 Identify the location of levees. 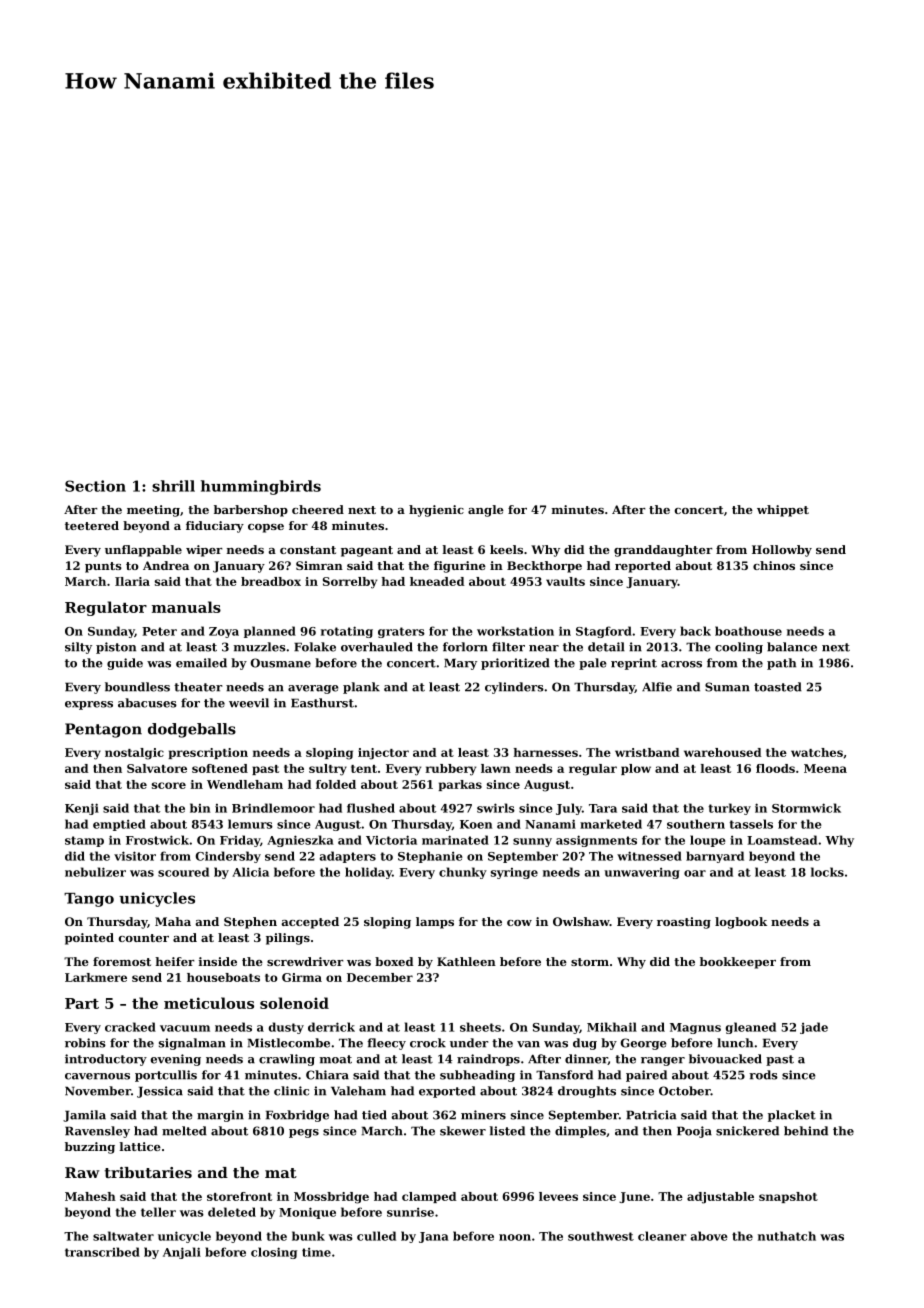
(558, 1196).
